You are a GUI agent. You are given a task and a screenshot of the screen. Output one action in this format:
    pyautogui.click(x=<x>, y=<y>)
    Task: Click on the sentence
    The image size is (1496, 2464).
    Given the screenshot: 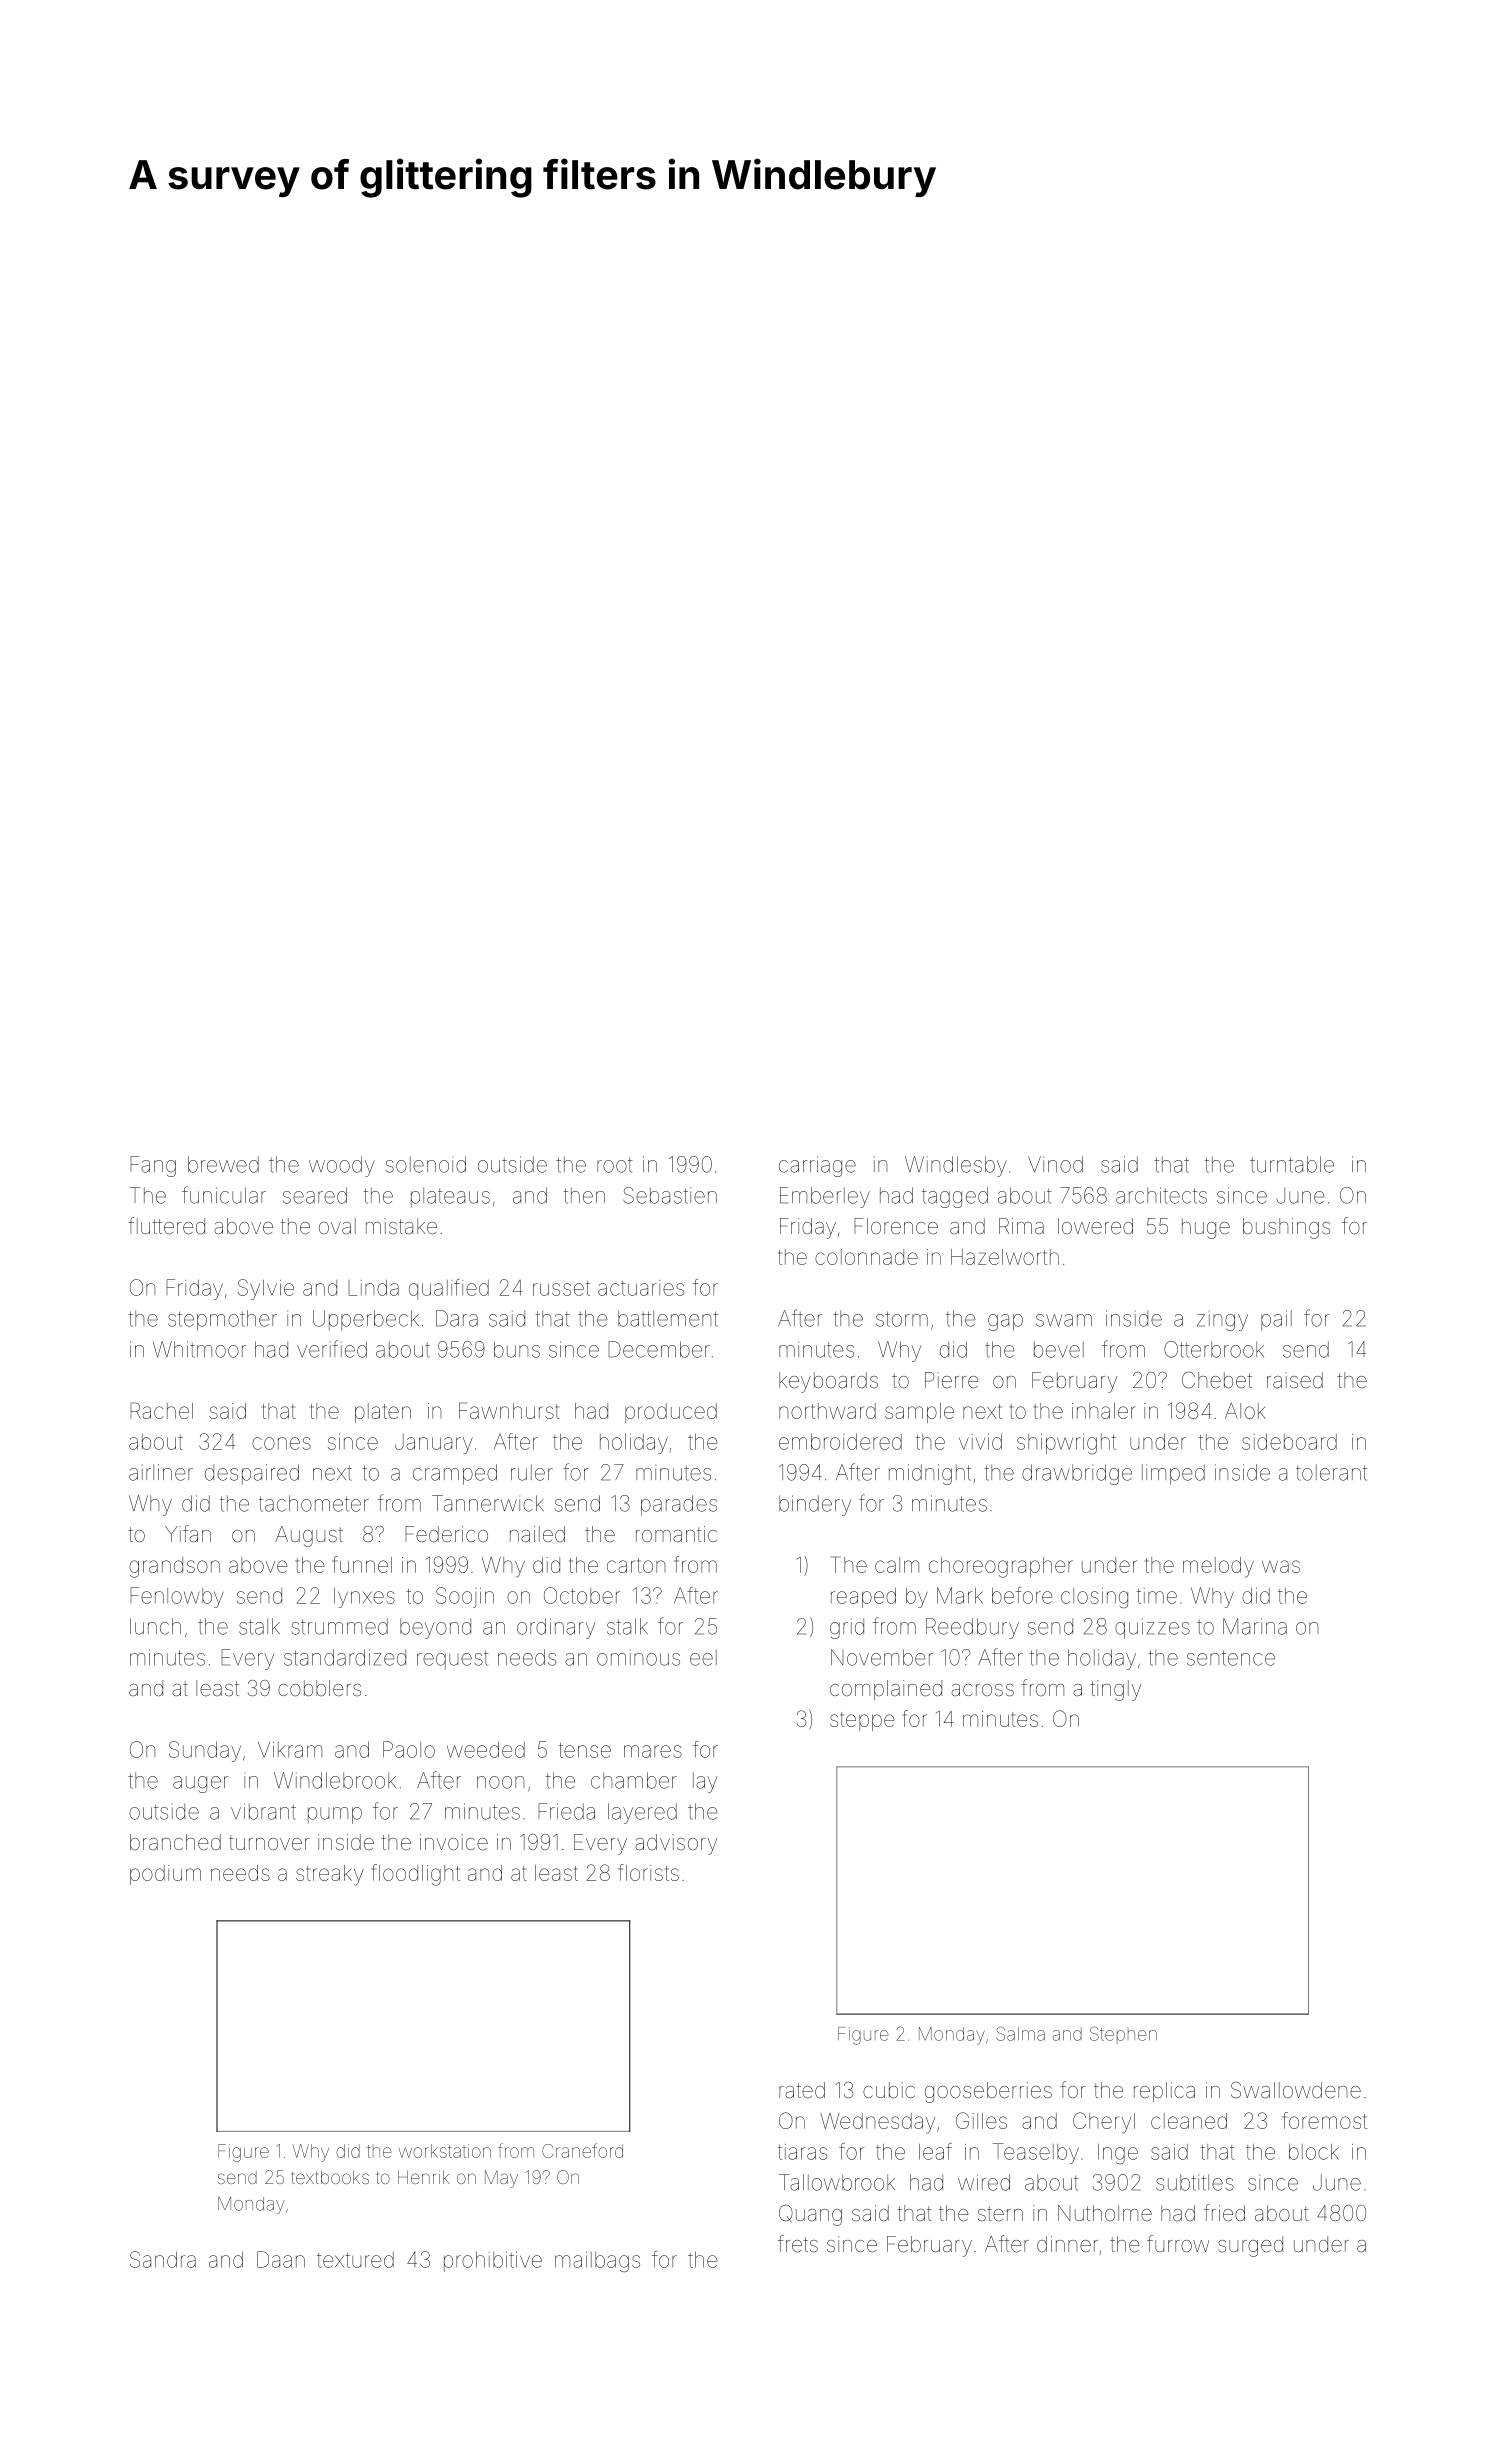 What is the action you would take?
    pyautogui.click(x=1231, y=1658)
